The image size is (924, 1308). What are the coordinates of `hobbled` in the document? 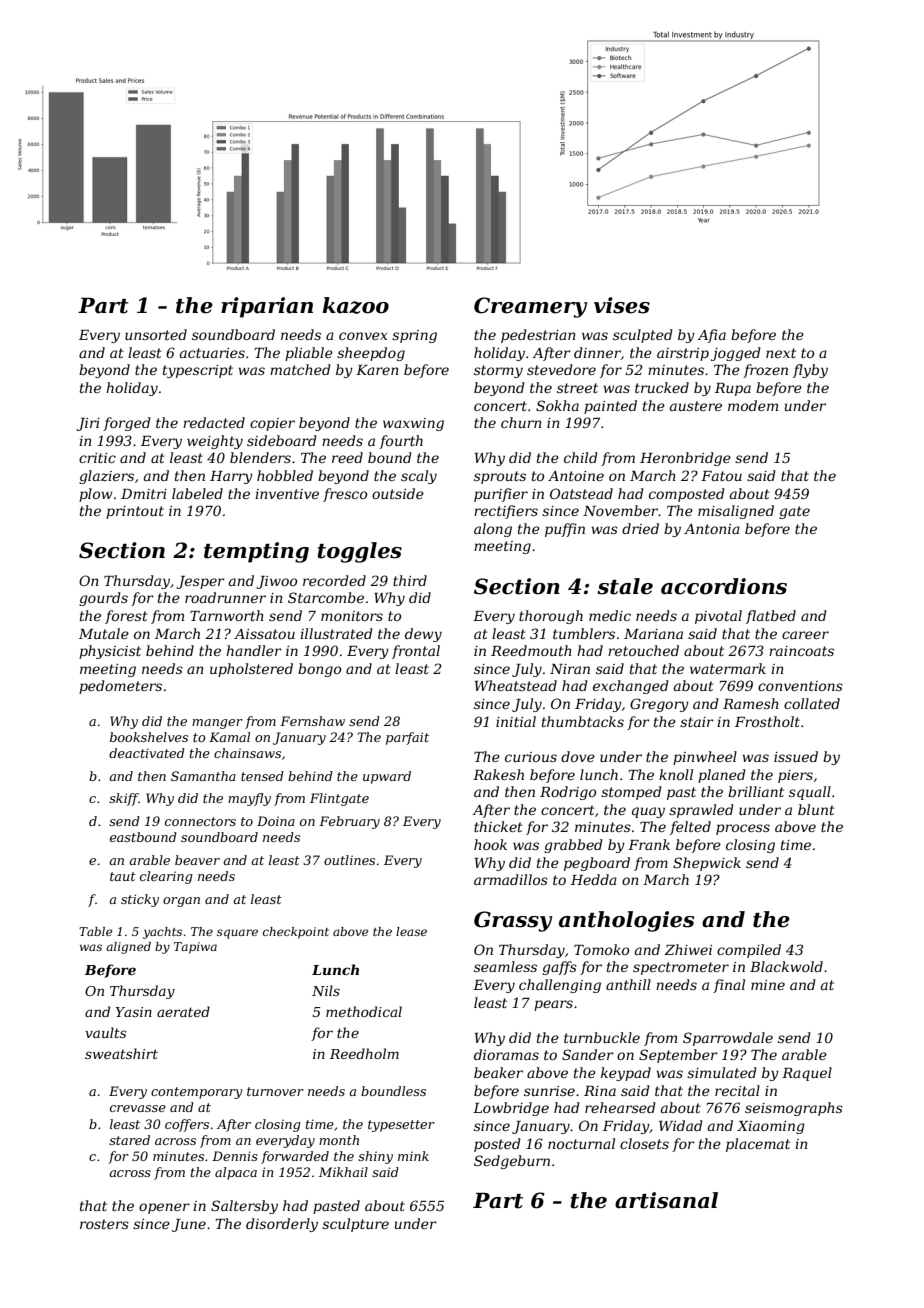 It's located at (285, 475).
